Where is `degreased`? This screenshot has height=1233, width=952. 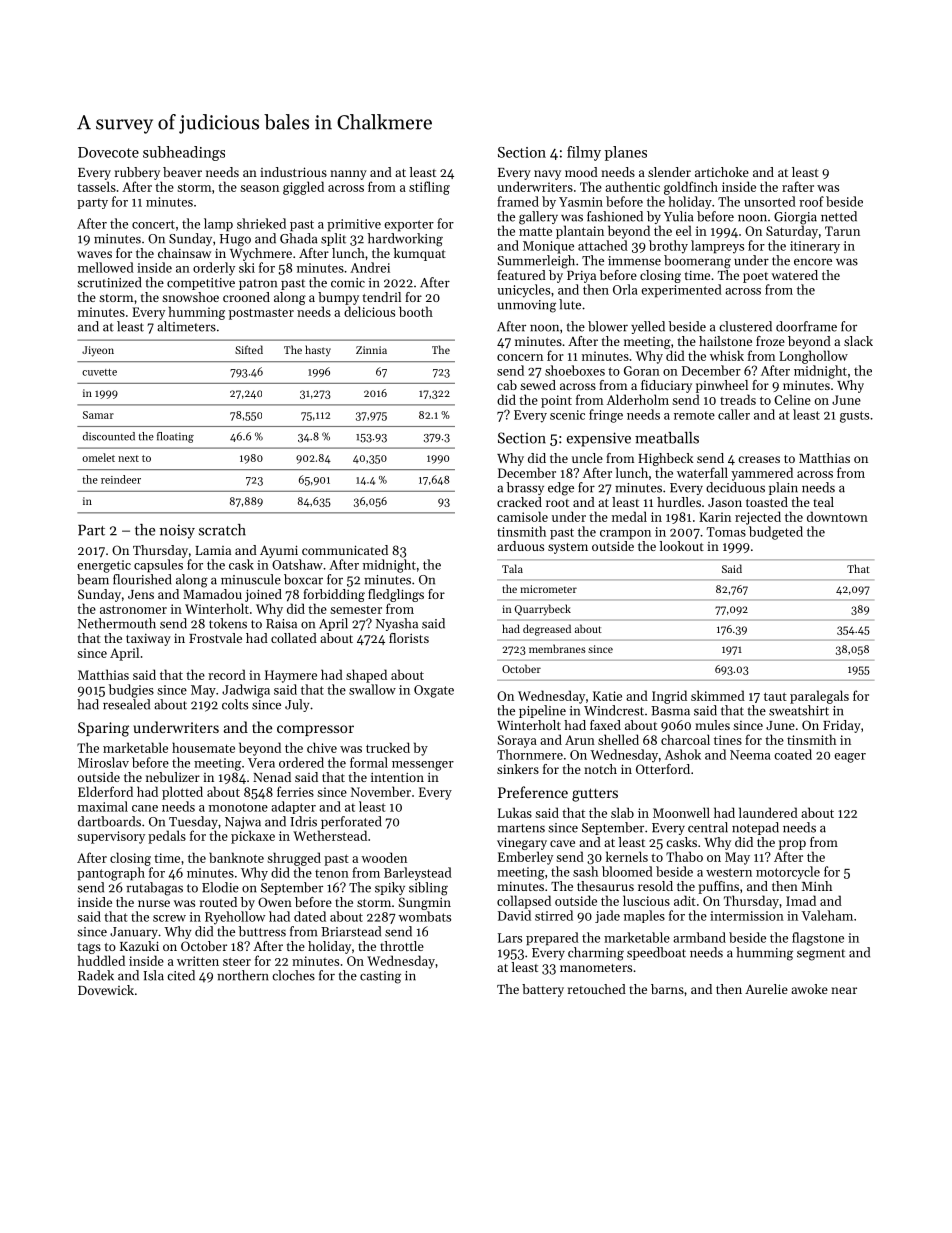 degreased is located at coordinates (547, 630).
